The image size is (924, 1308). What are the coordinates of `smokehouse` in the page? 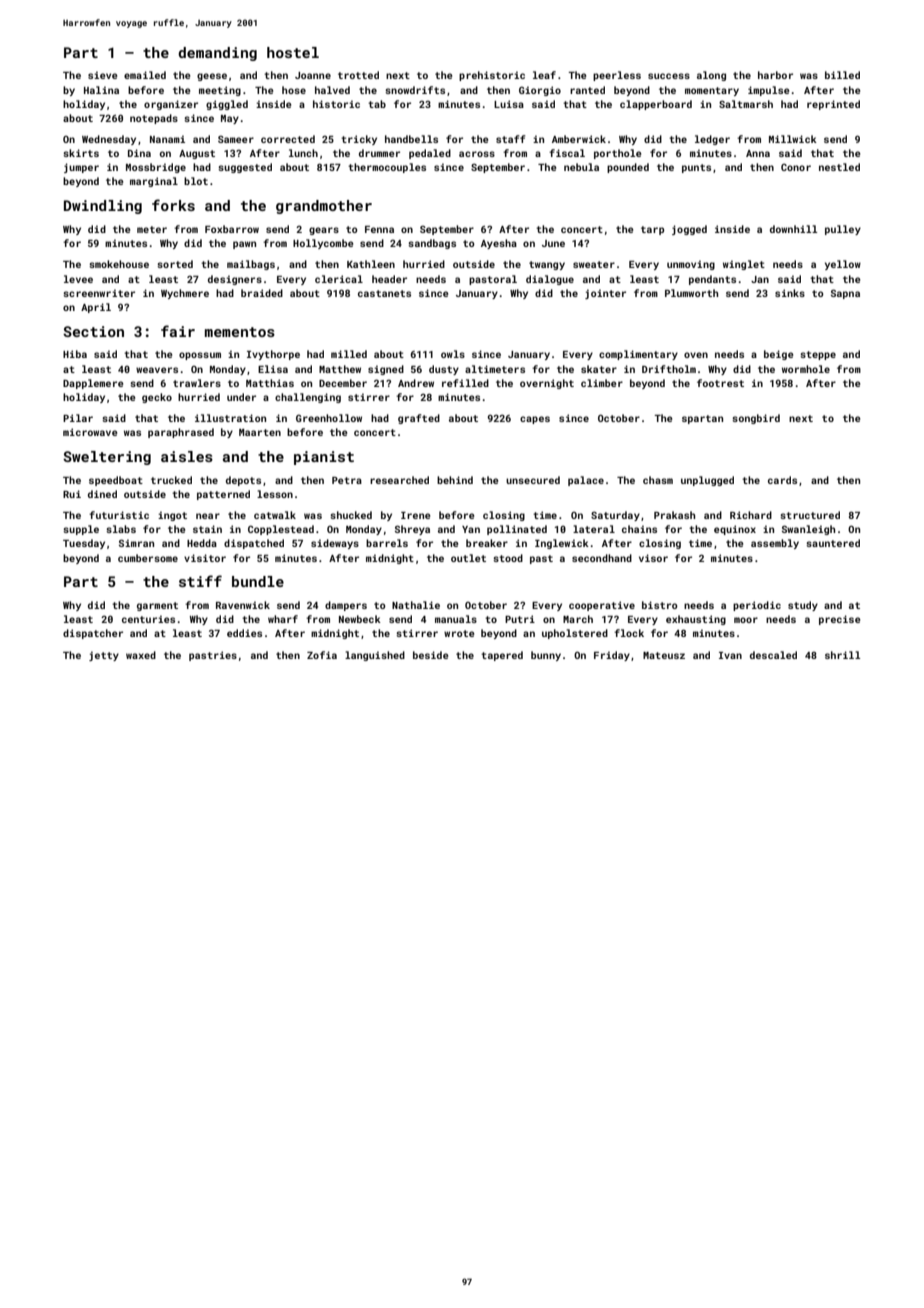 It's located at (119, 264).
